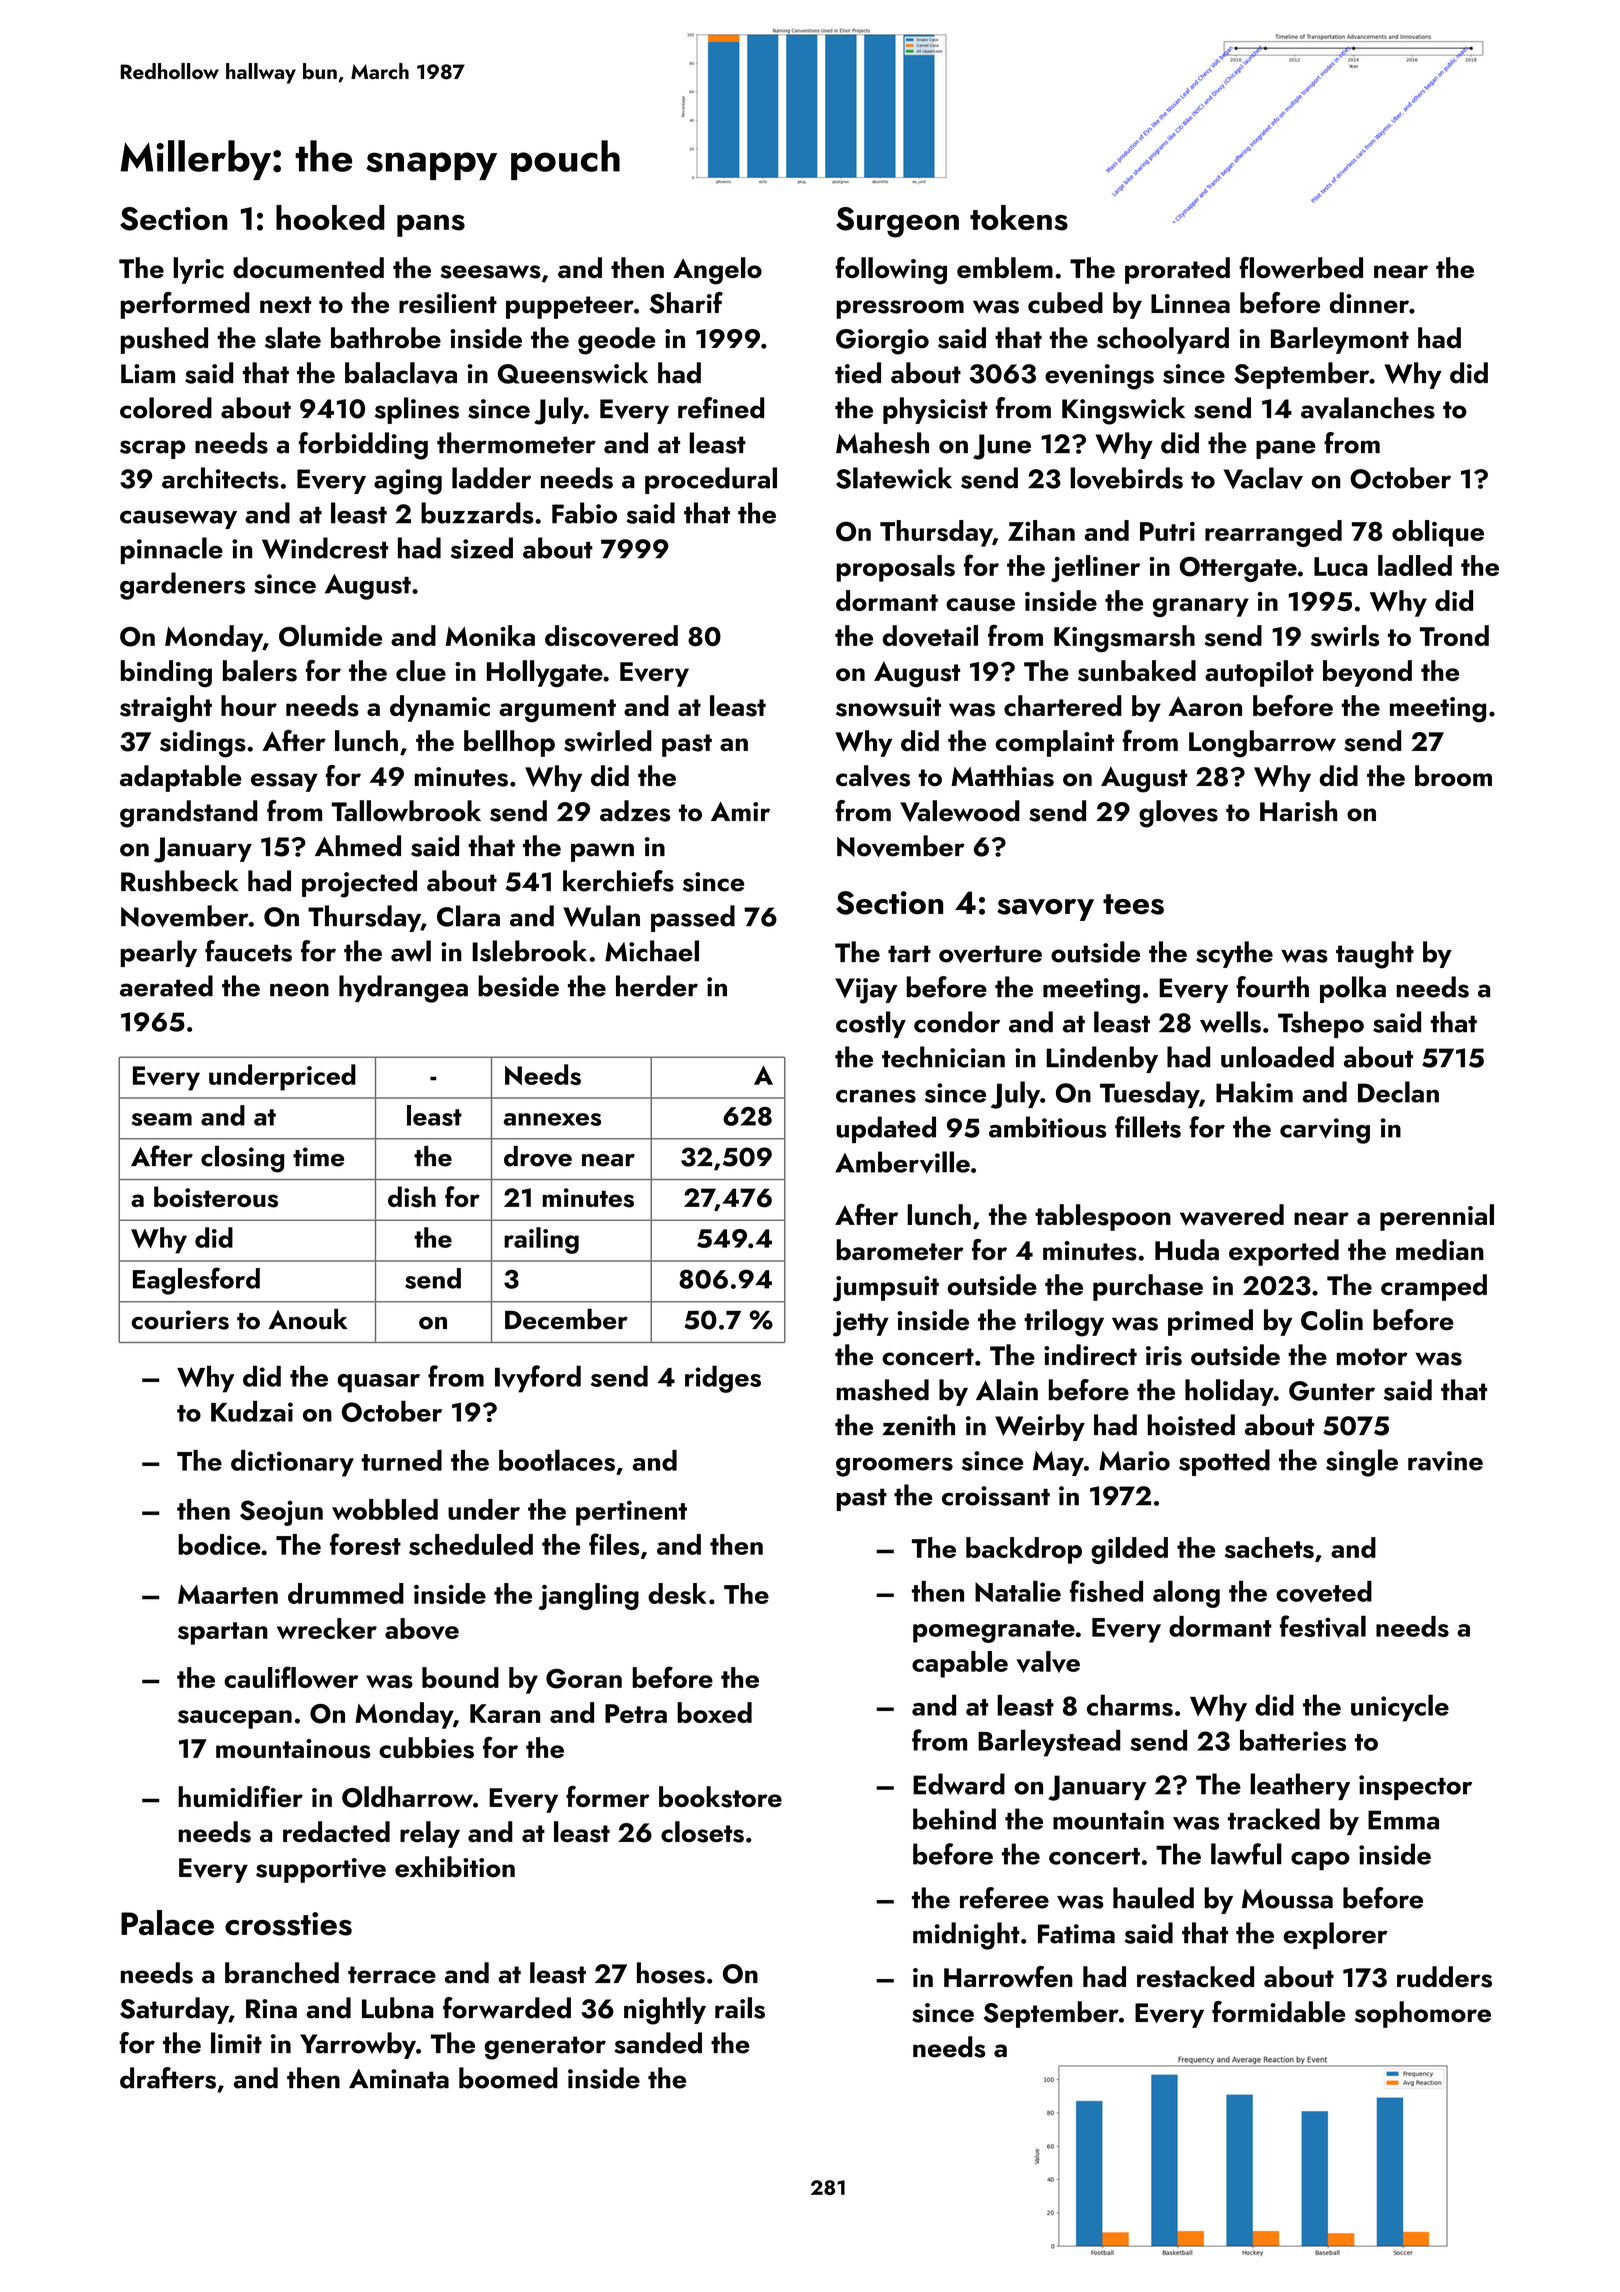  Describe the element at coordinates (198, 270) in the screenshot. I see `lyric` at that location.
